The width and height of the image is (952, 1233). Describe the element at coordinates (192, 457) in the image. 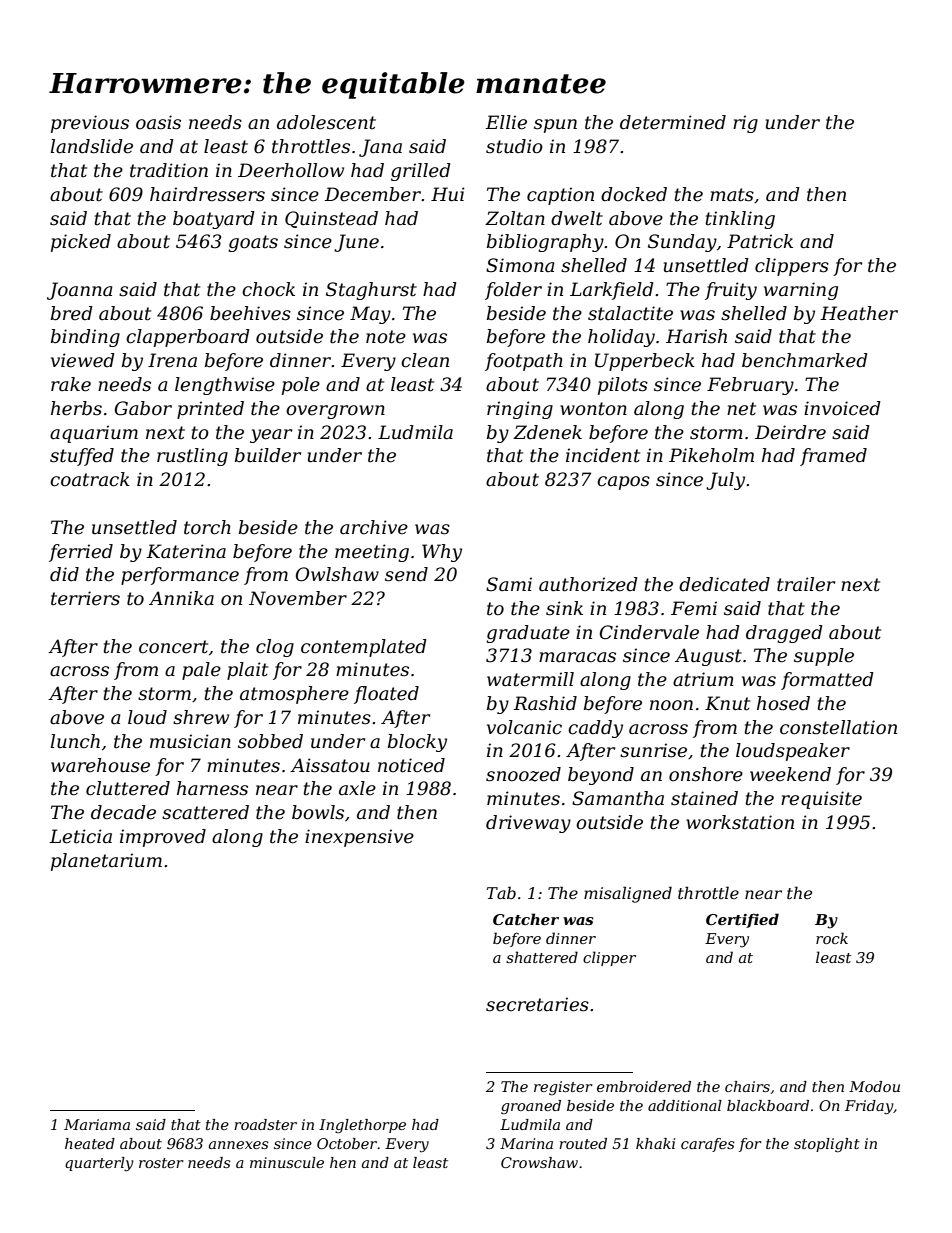

I see `rustling` at that location.
